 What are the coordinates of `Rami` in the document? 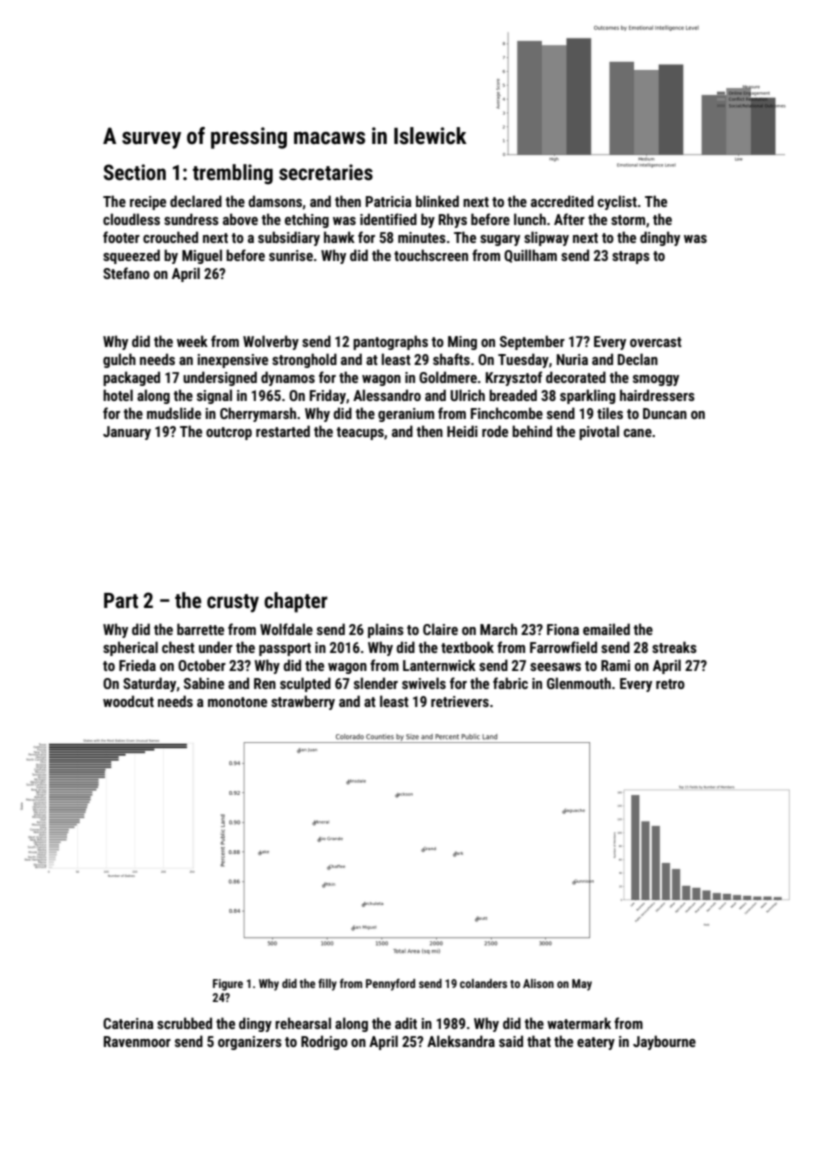 It's located at (615, 665).
